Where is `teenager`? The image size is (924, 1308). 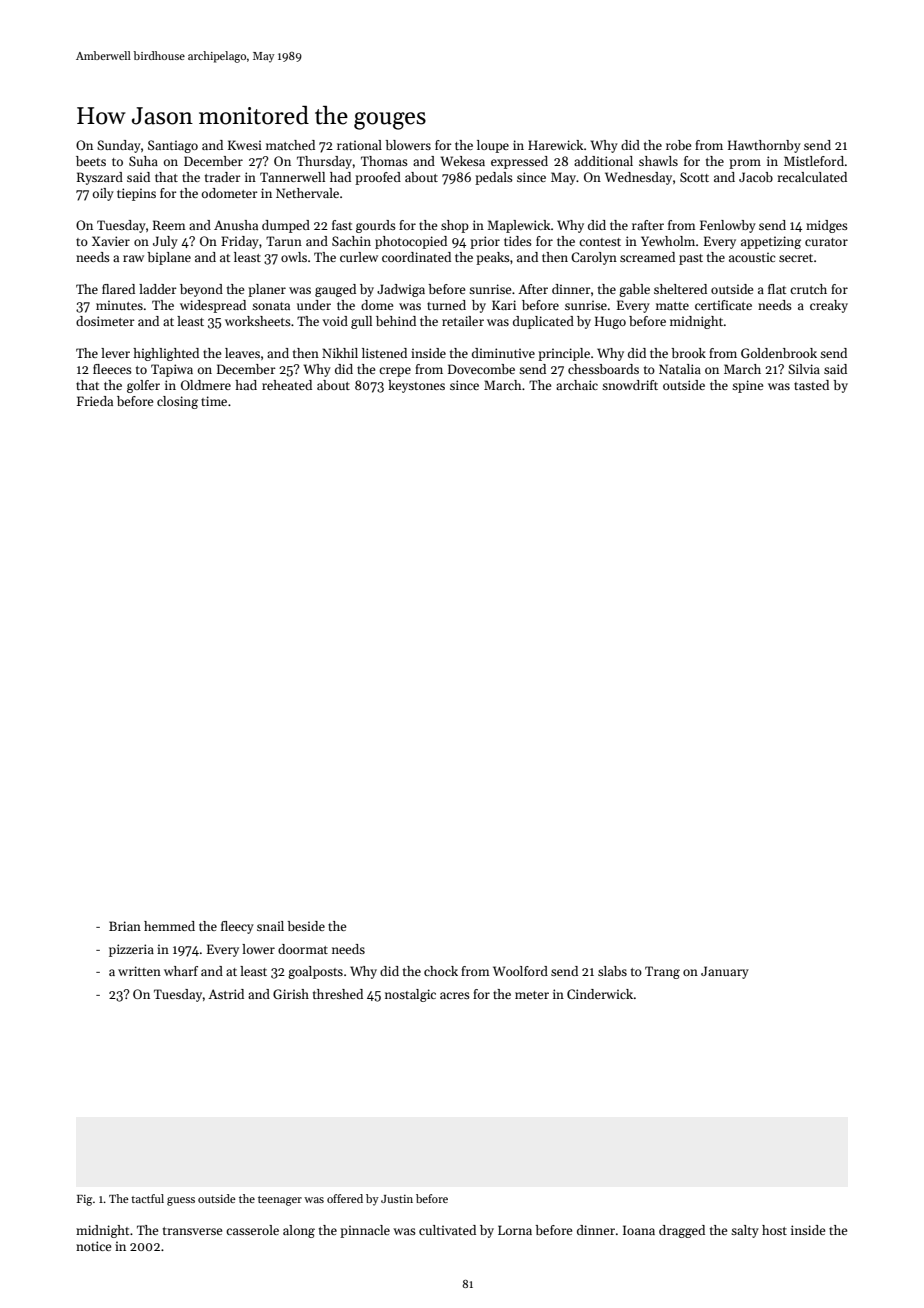 teenager is located at coordinates (280, 1201).
